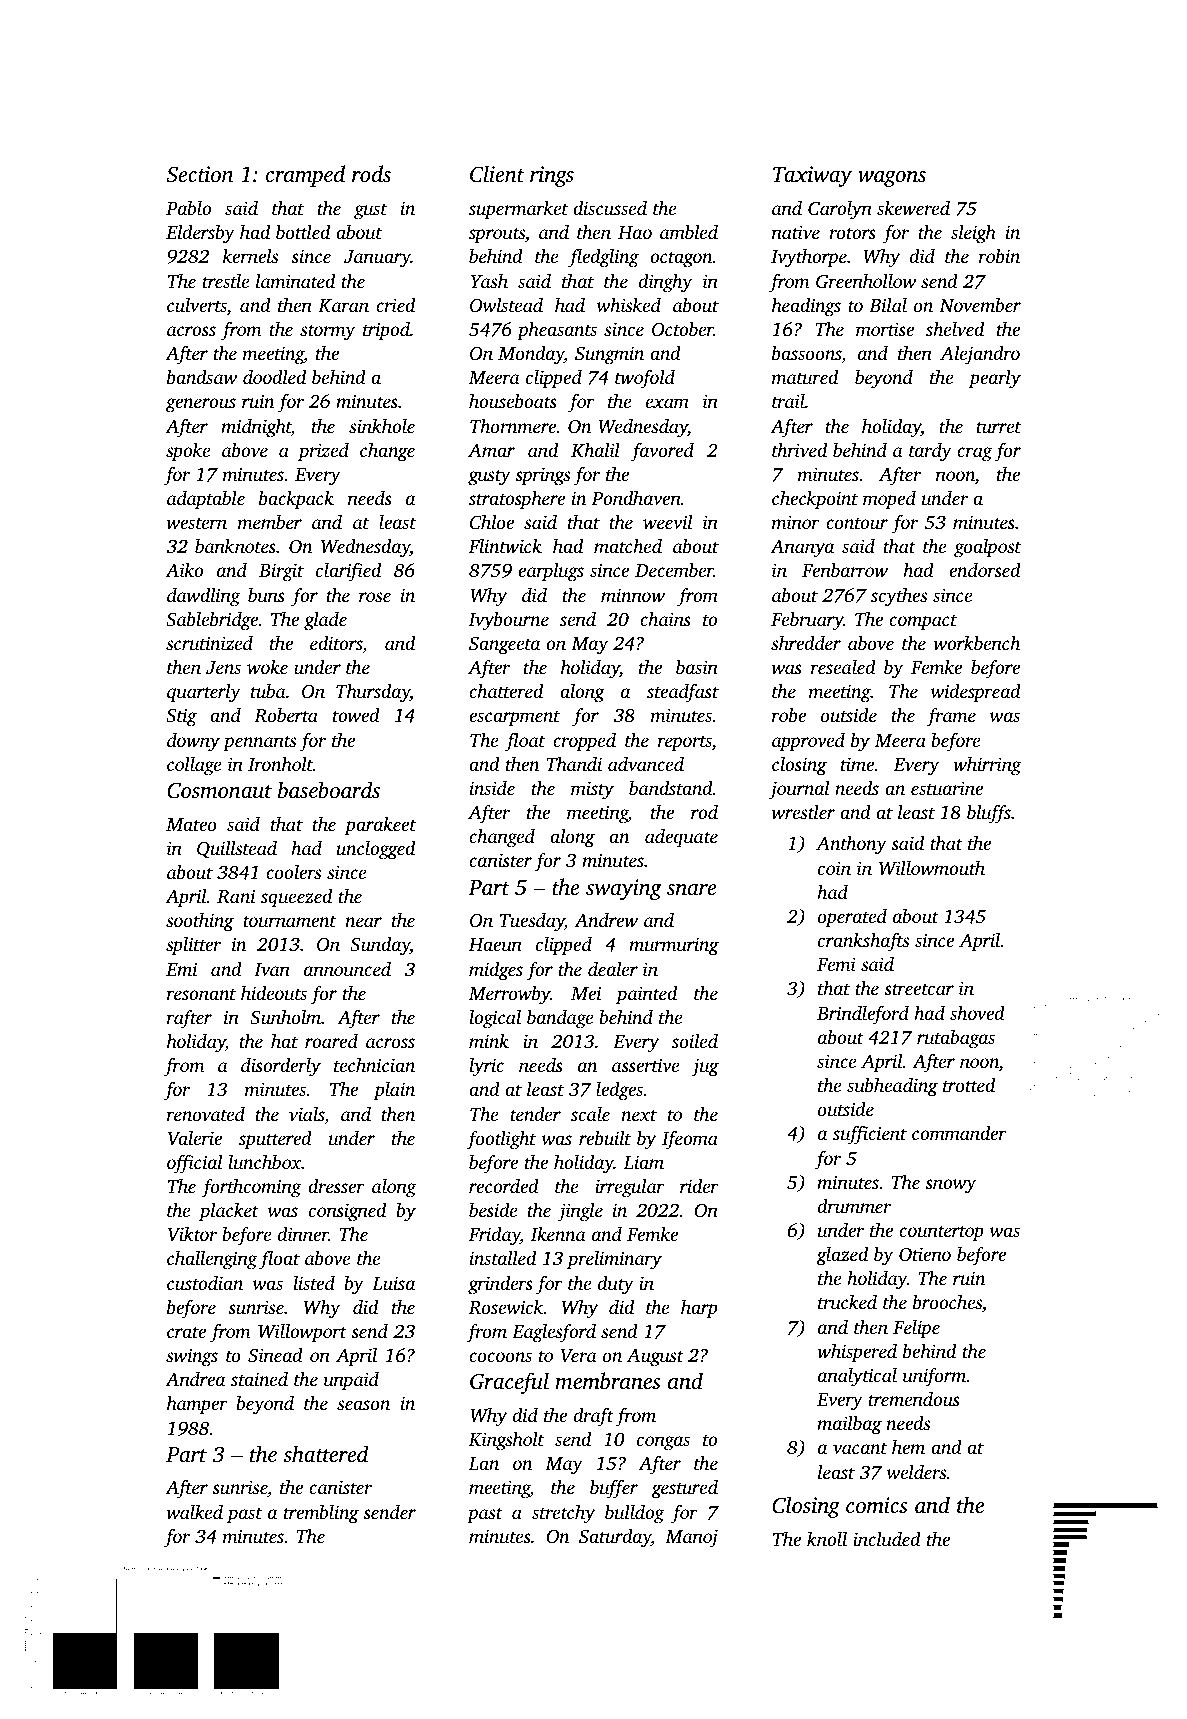 The height and width of the image is (1719, 1187). I want to click on wagons, so click(892, 179).
